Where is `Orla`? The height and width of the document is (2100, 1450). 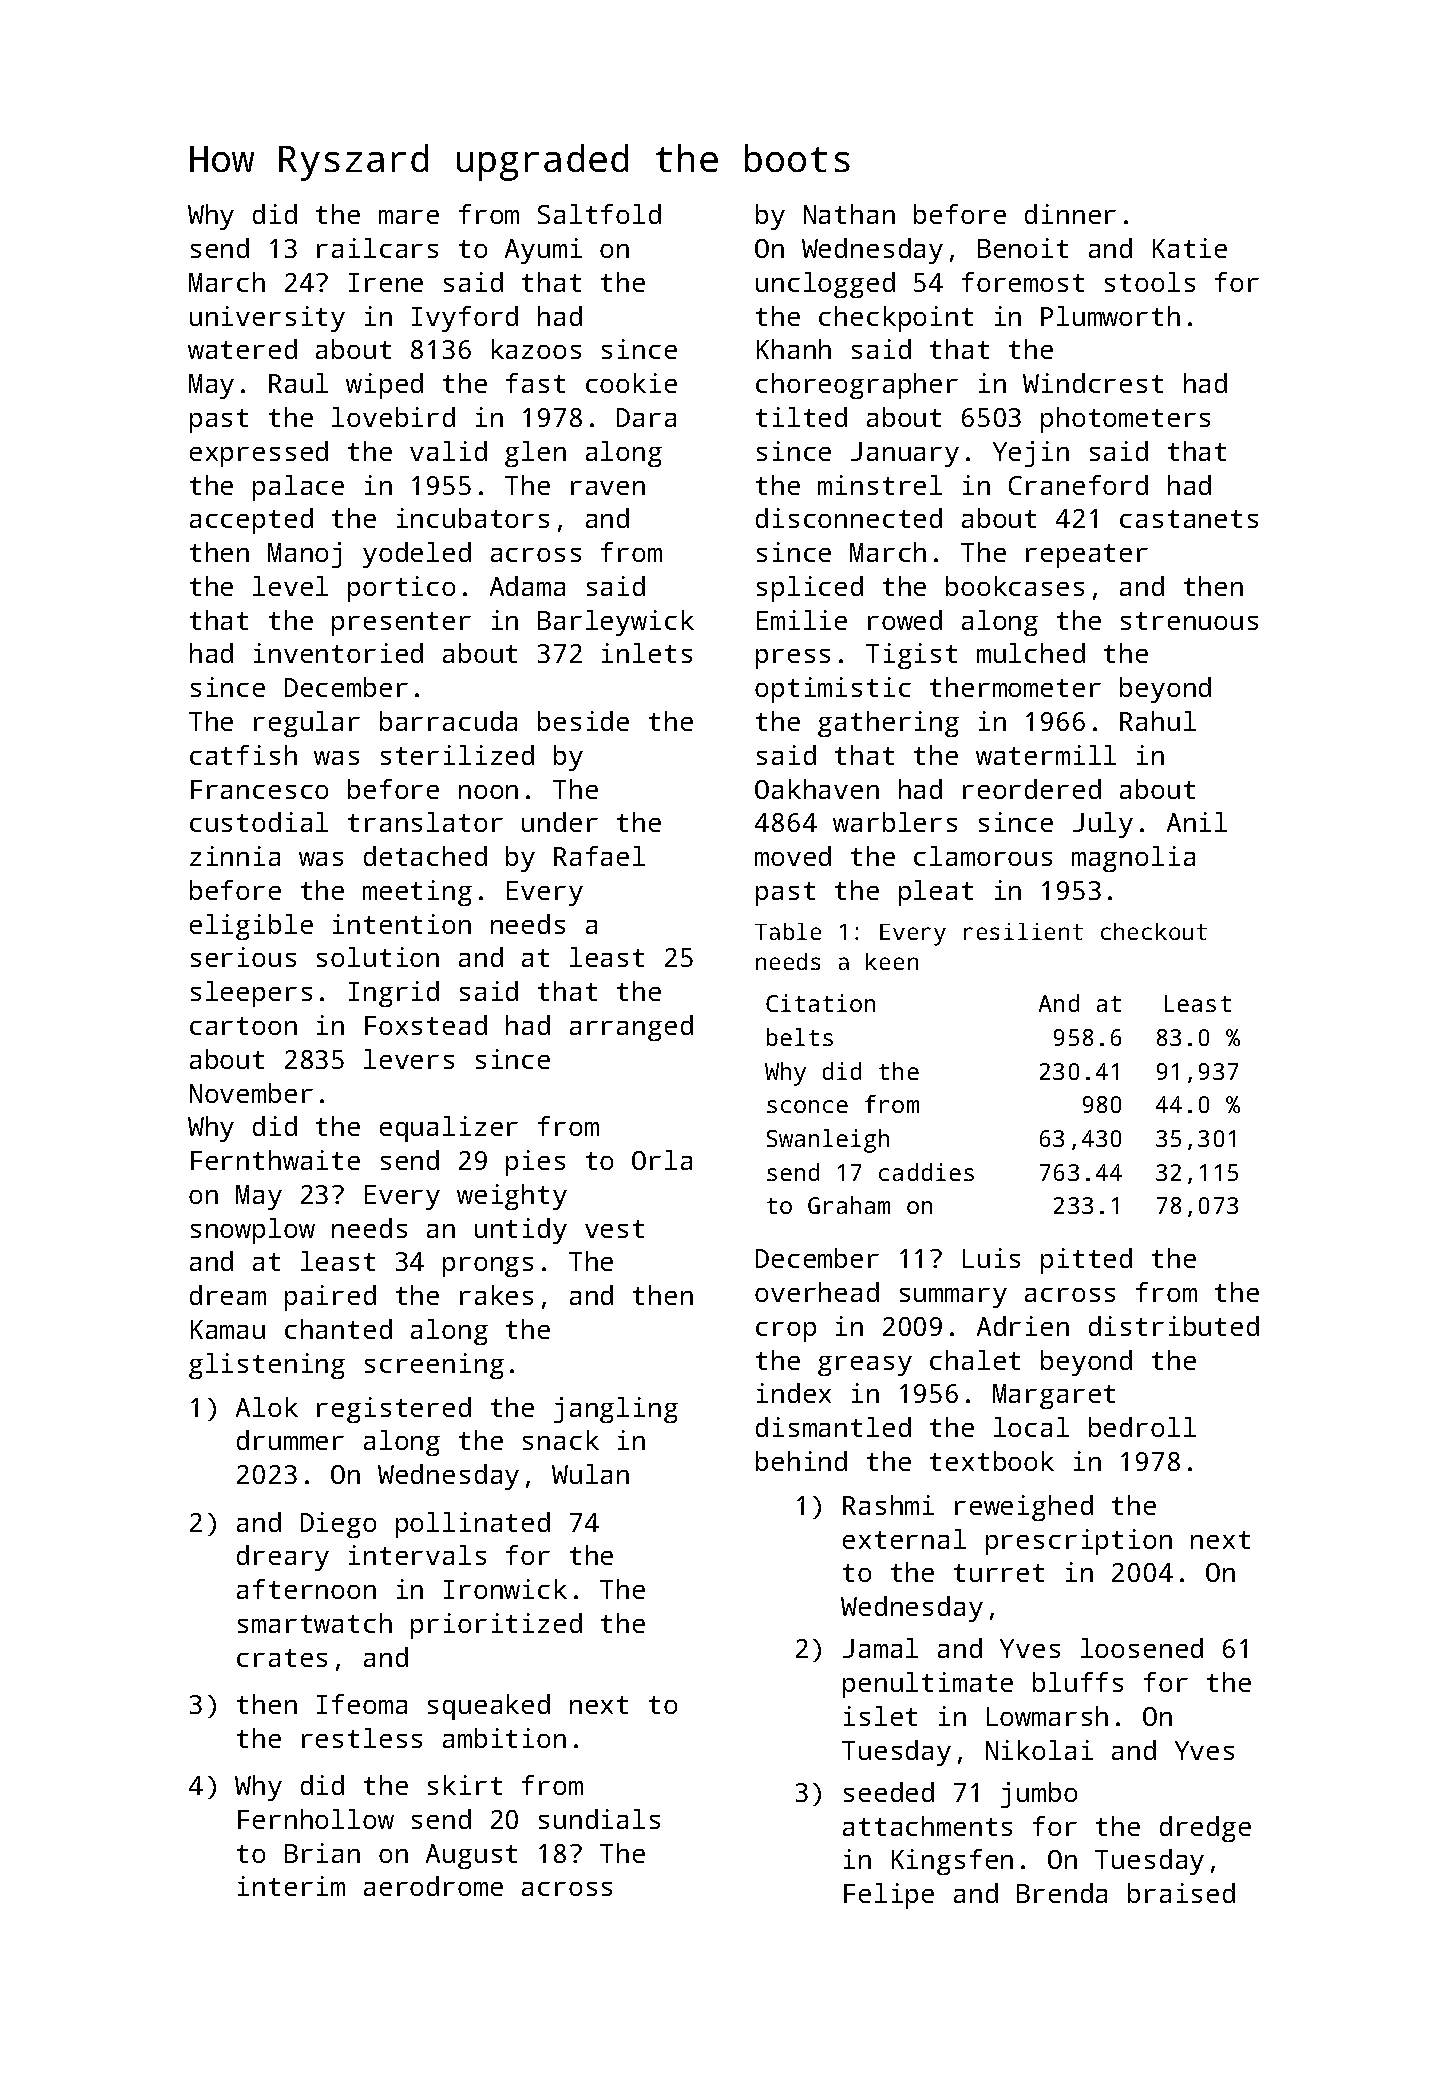
Orla is located at coordinates (662, 1160).
